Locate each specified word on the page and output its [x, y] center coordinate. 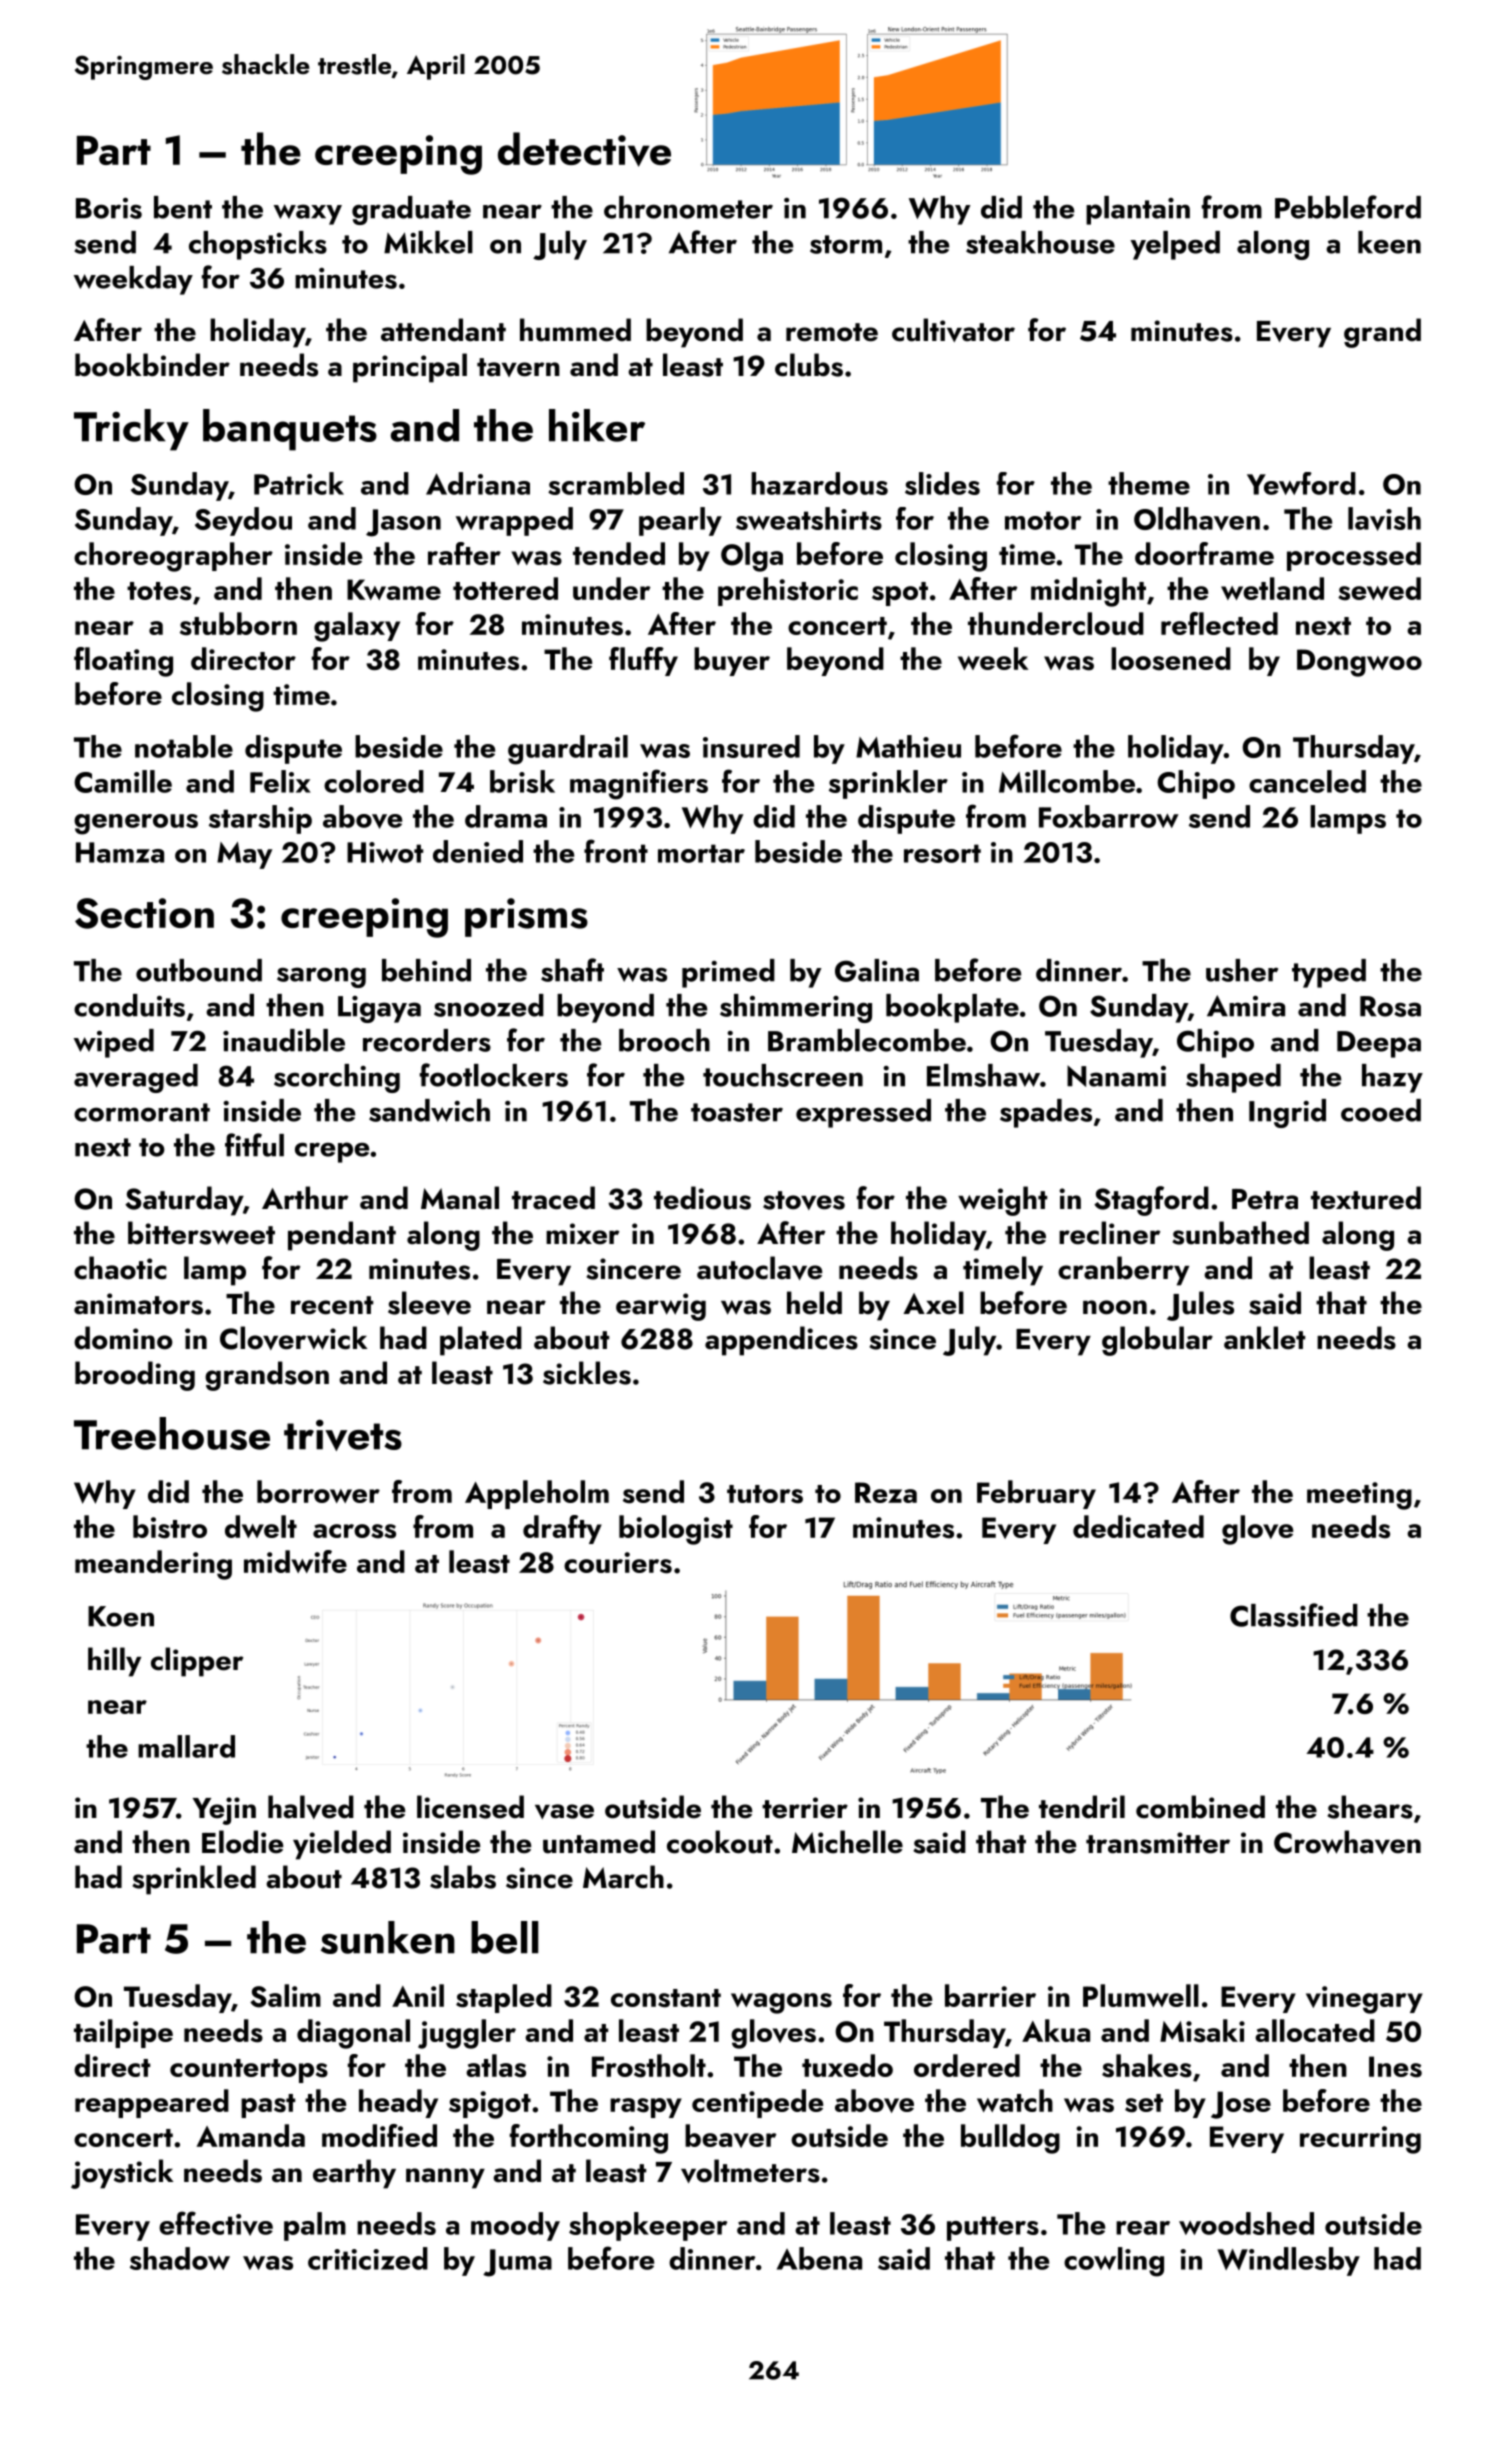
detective [584, 149]
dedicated [1138, 1526]
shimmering [796, 1008]
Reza [886, 1492]
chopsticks [258, 245]
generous [136, 824]
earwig [661, 1307]
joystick [122, 2174]
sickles [587, 1373]
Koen [121, 1616]
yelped [1175, 245]
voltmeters [750, 2171]
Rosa [1390, 1006]
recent [332, 1305]
